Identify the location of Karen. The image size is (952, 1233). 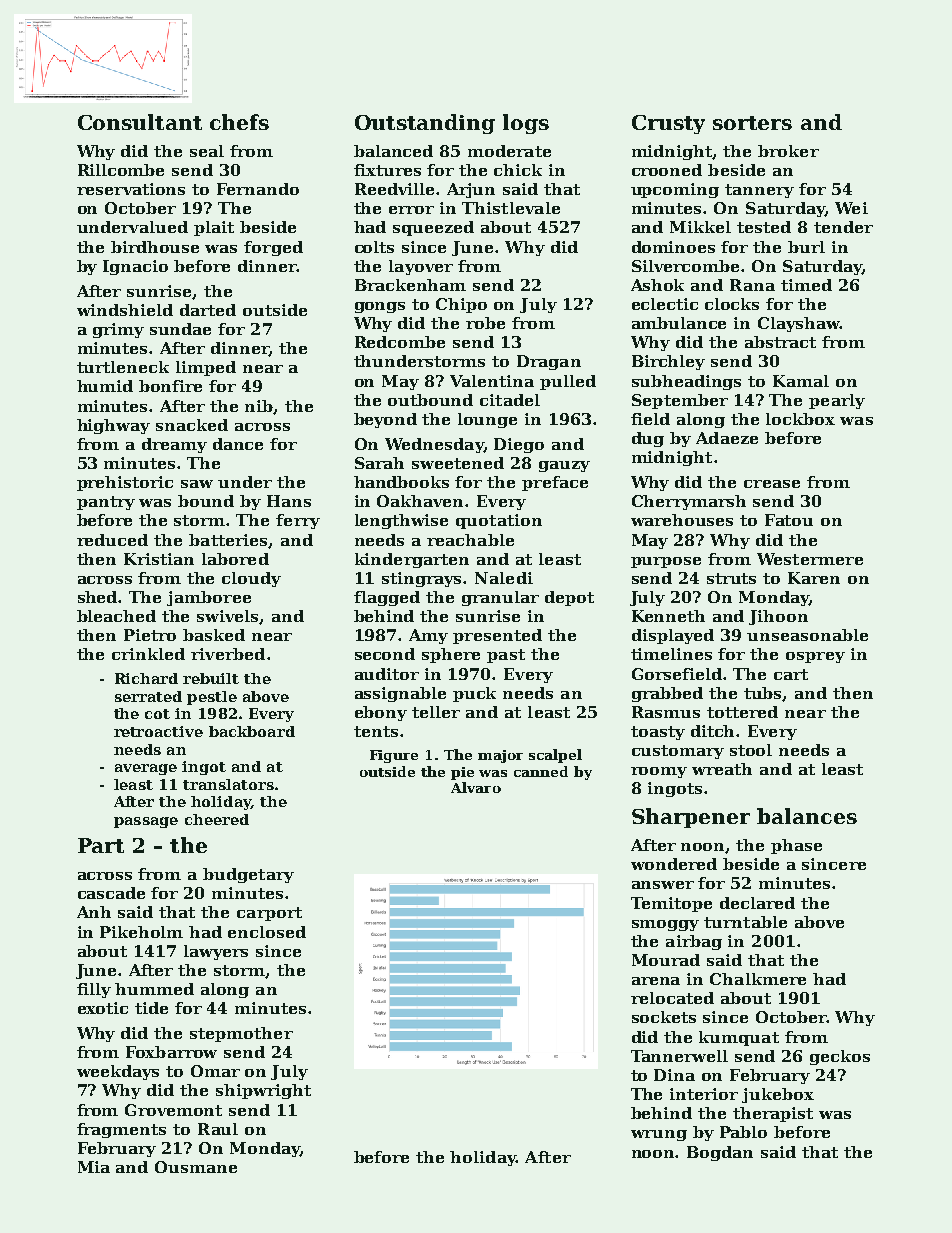
(814, 578).
